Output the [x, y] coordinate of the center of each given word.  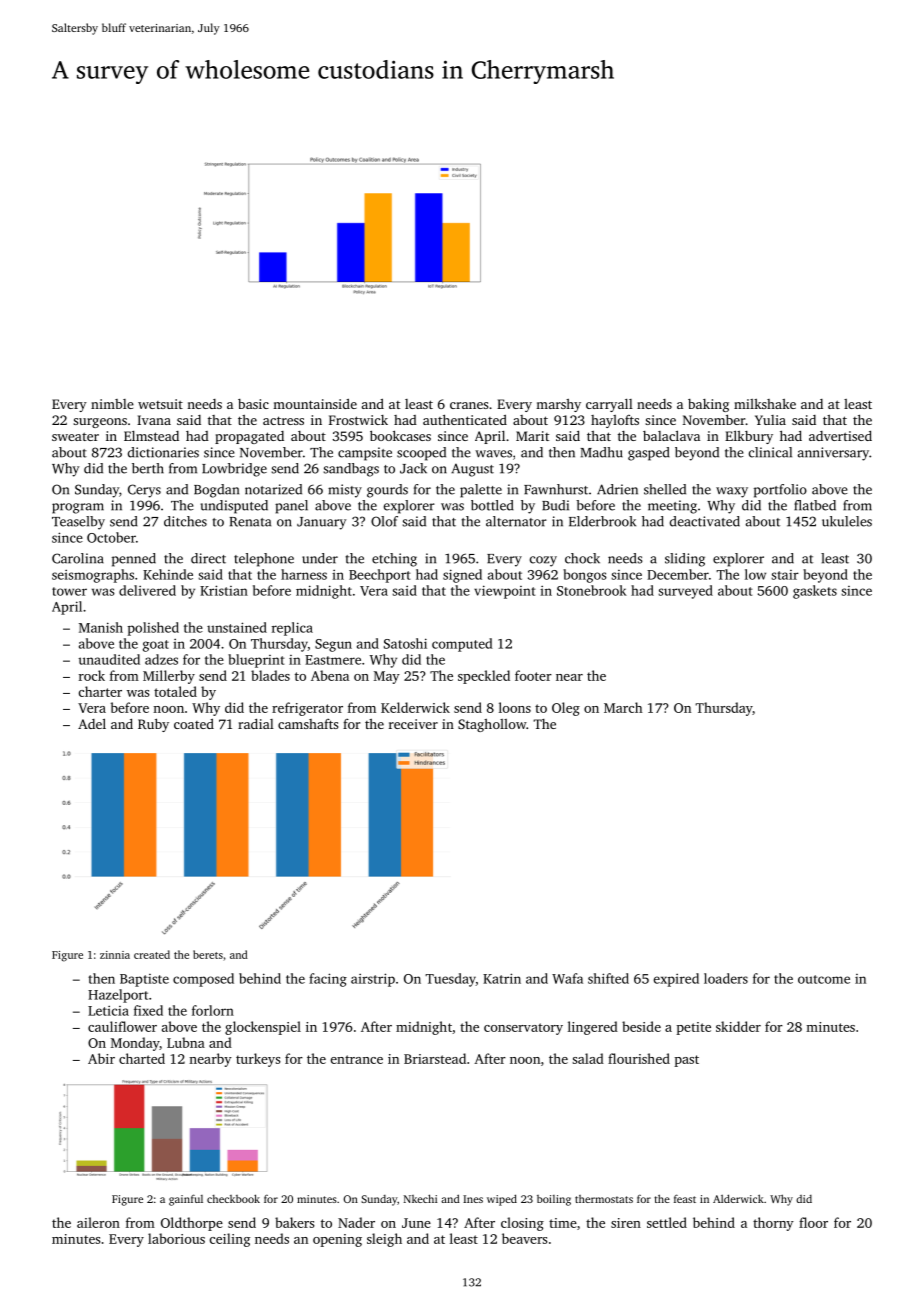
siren [626, 1223]
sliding [685, 560]
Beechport [379, 576]
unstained [237, 627]
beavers [525, 1238]
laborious [176, 1238]
